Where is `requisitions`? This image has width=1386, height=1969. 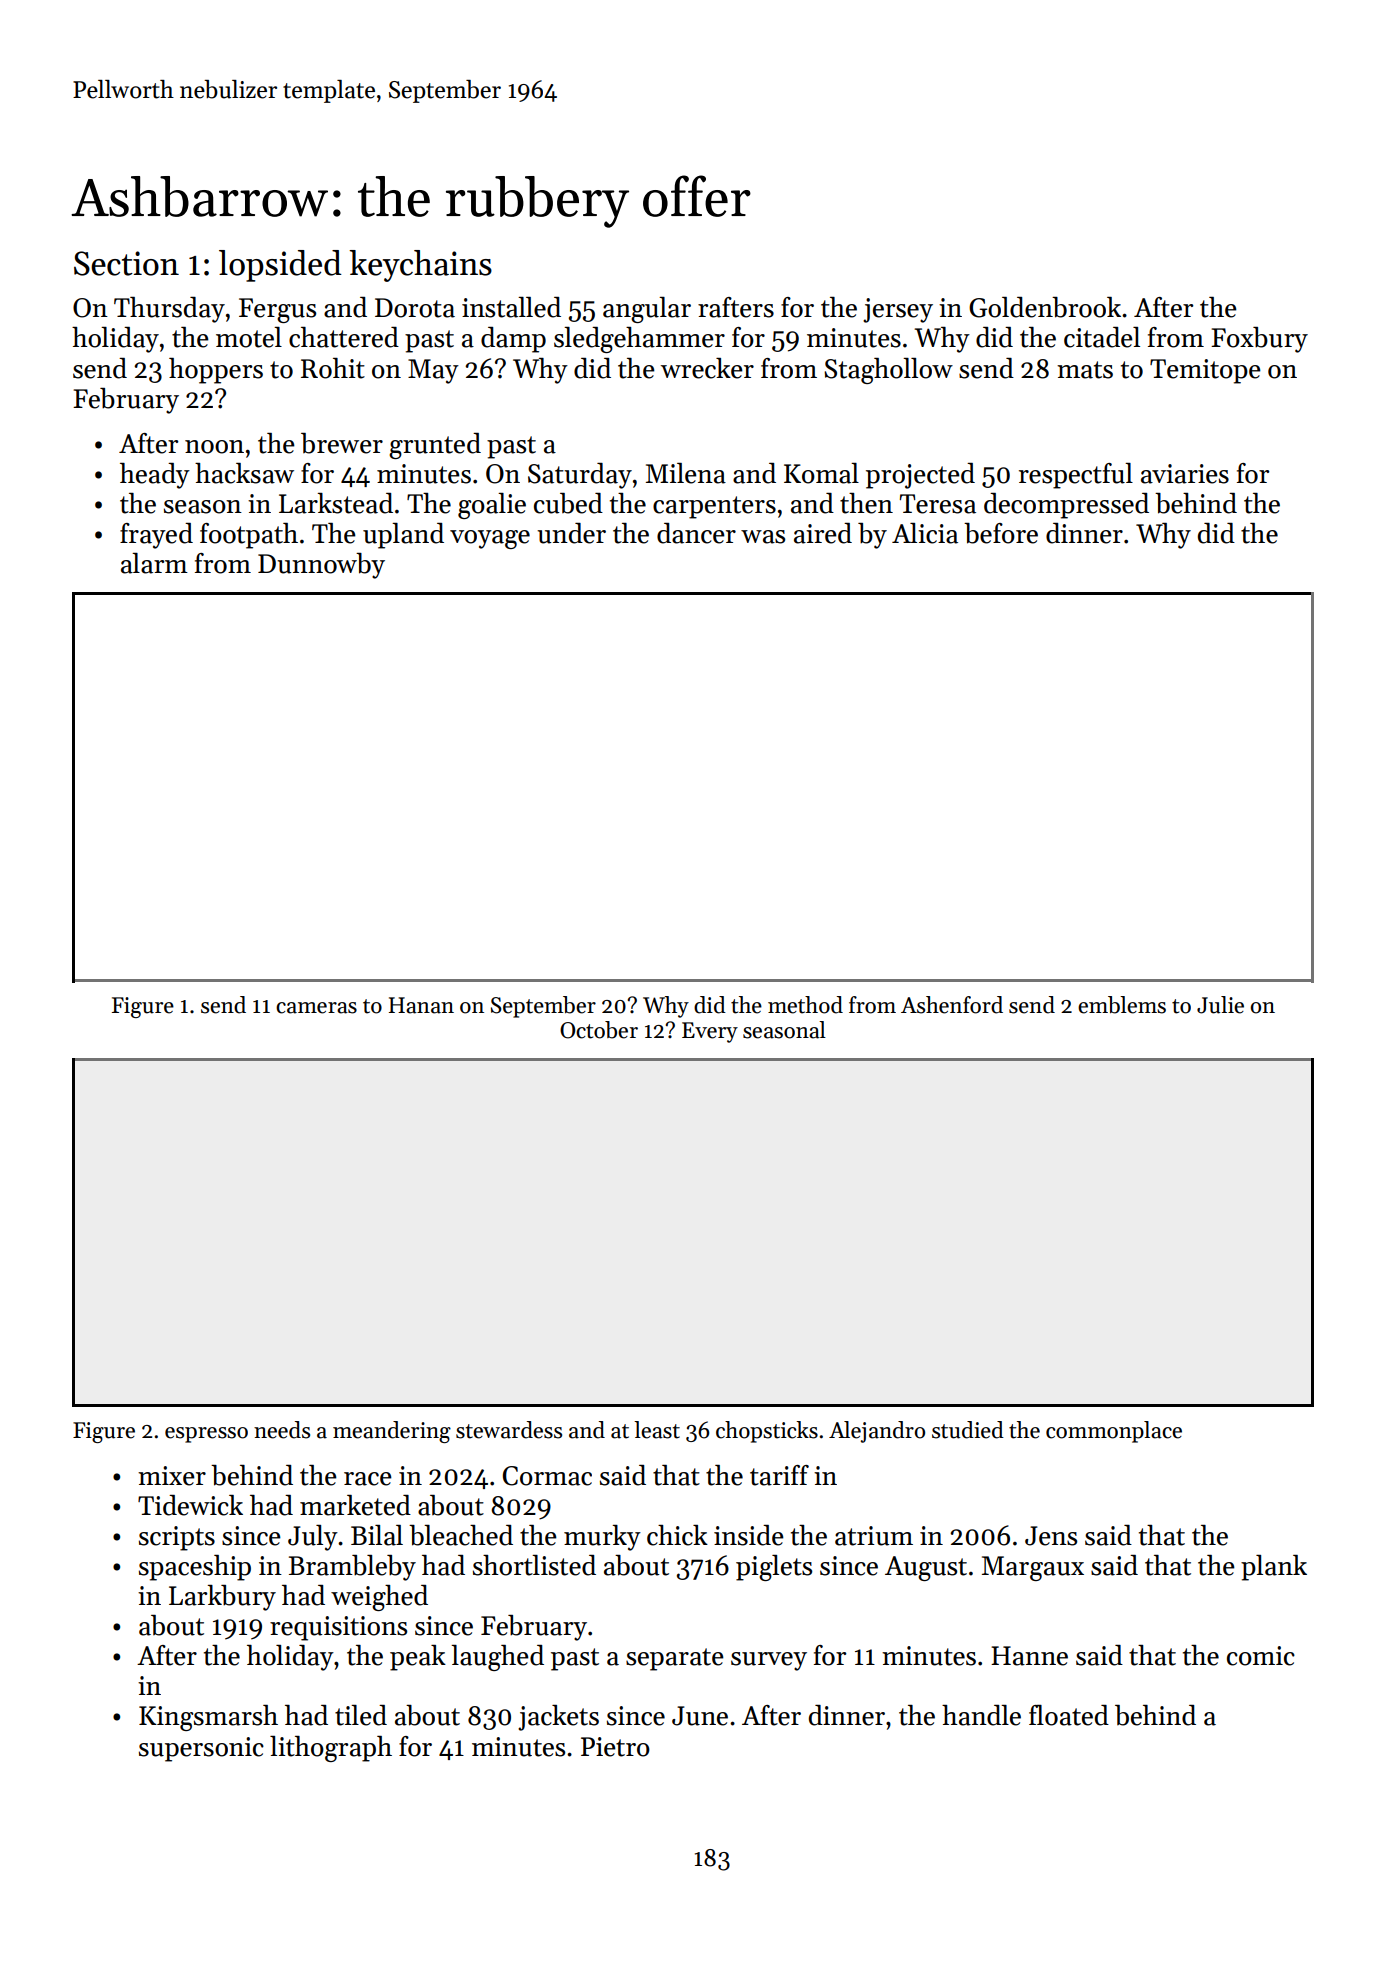
requisitions is located at coordinates (338, 1628).
